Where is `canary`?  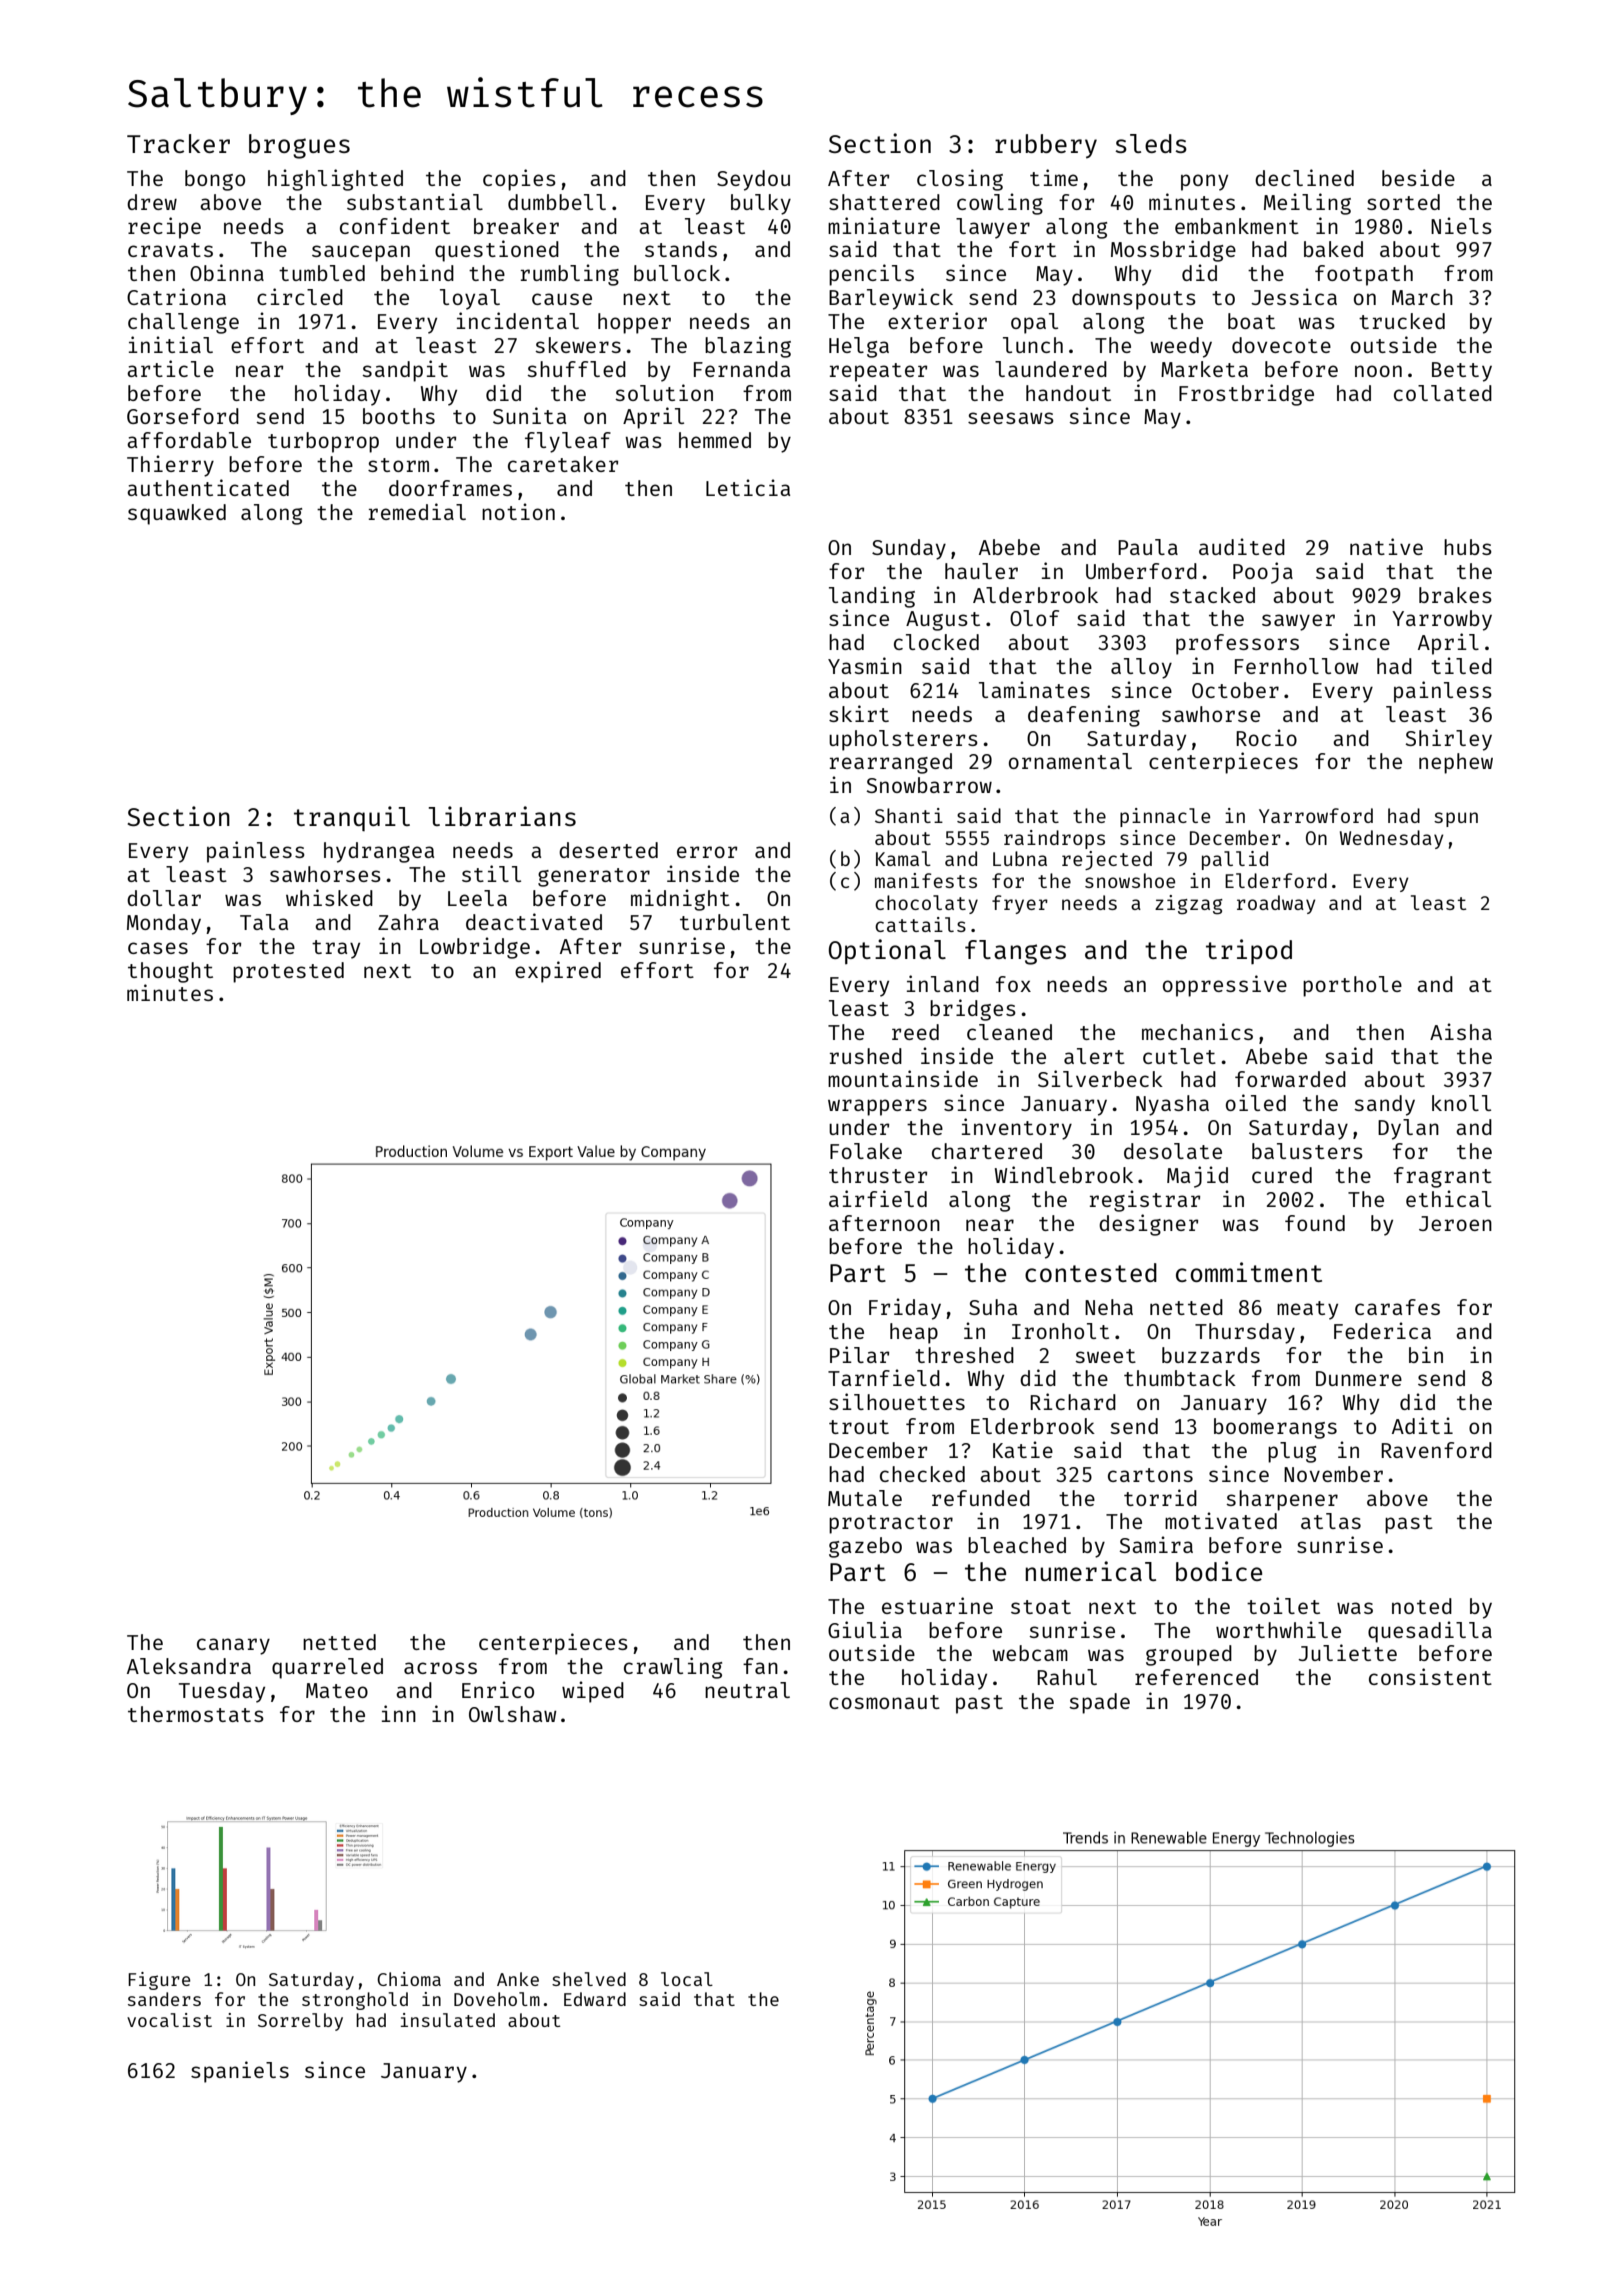
canary is located at coordinates (233, 1646).
